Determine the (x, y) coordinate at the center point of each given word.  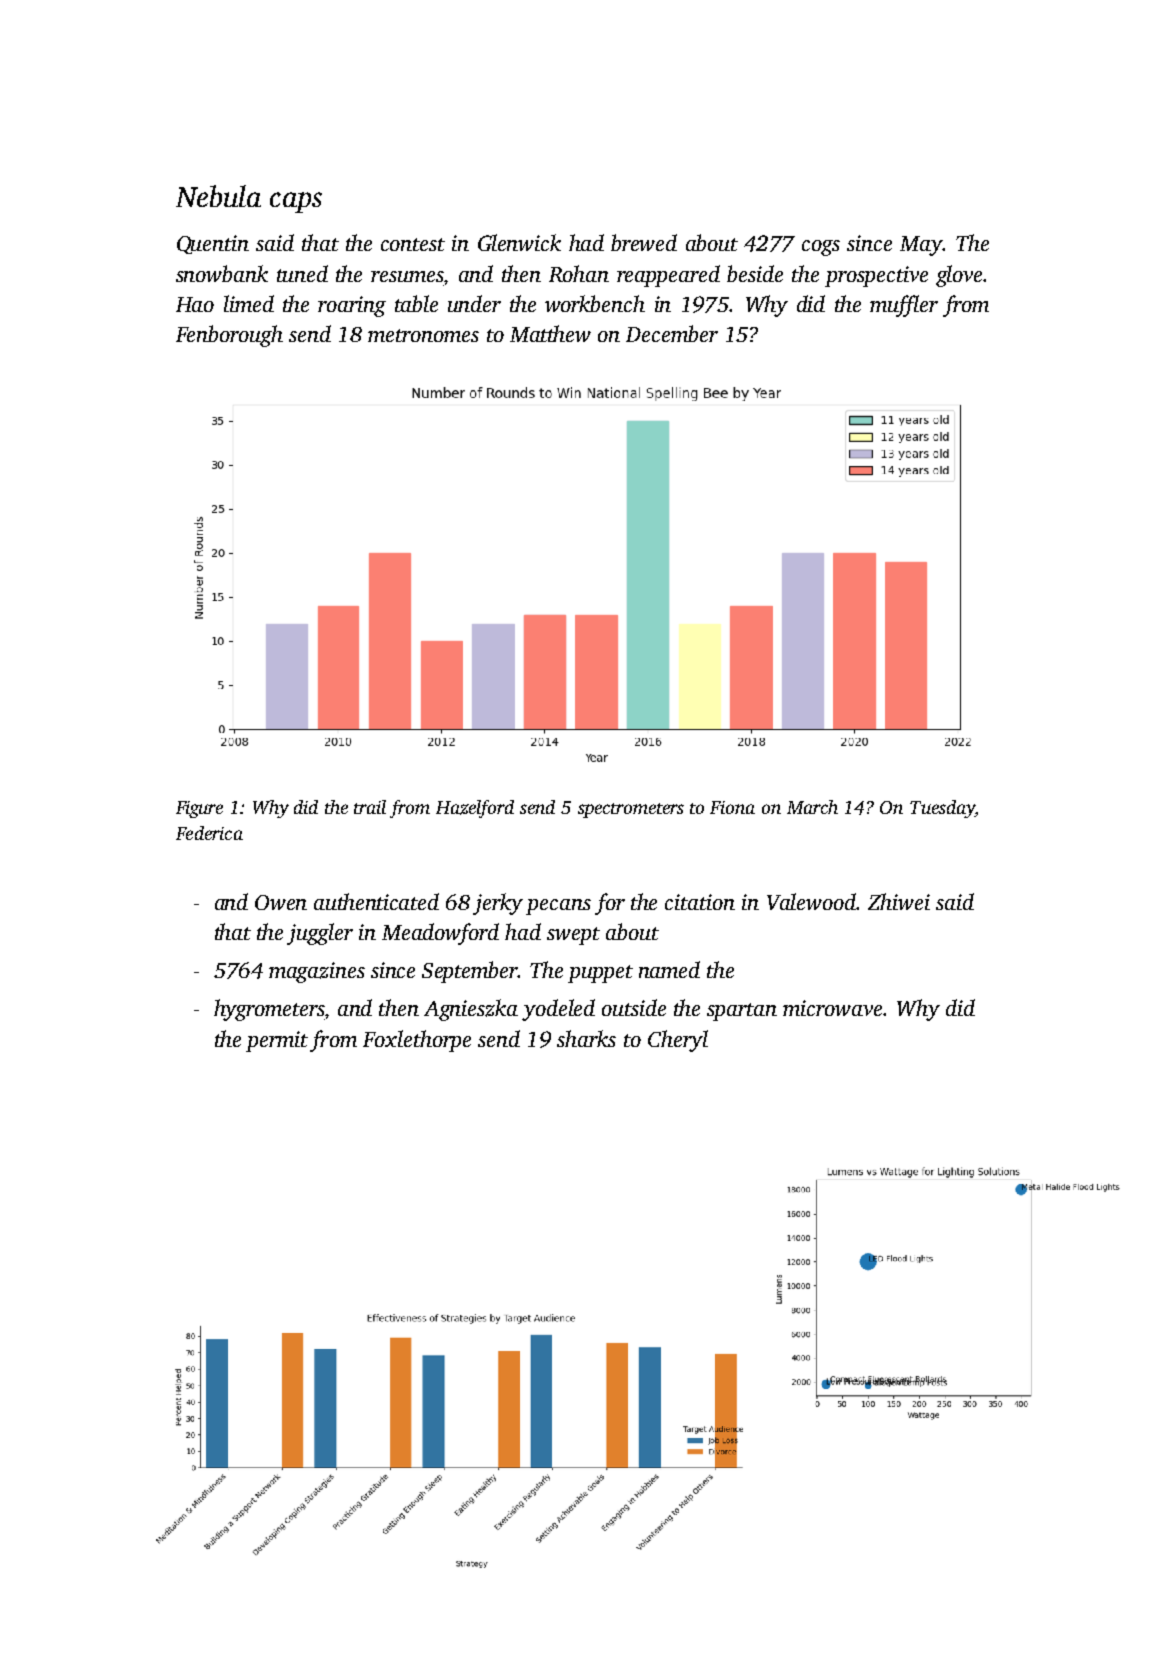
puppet (600, 974)
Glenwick (519, 242)
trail (370, 807)
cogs (821, 248)
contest (413, 244)
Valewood (812, 901)
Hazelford (475, 809)
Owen (281, 902)
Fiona (732, 807)
